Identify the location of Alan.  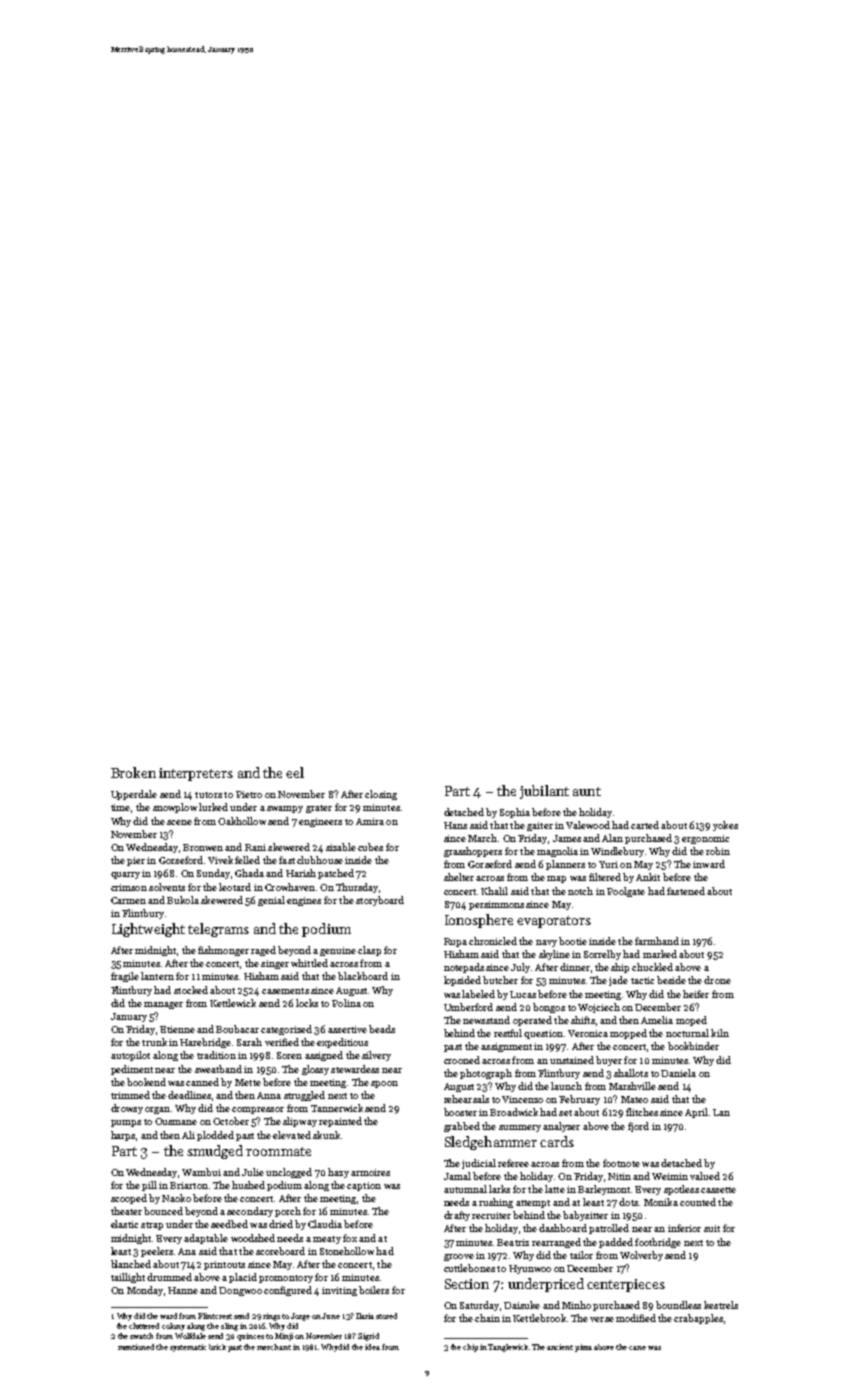
(612, 838).
